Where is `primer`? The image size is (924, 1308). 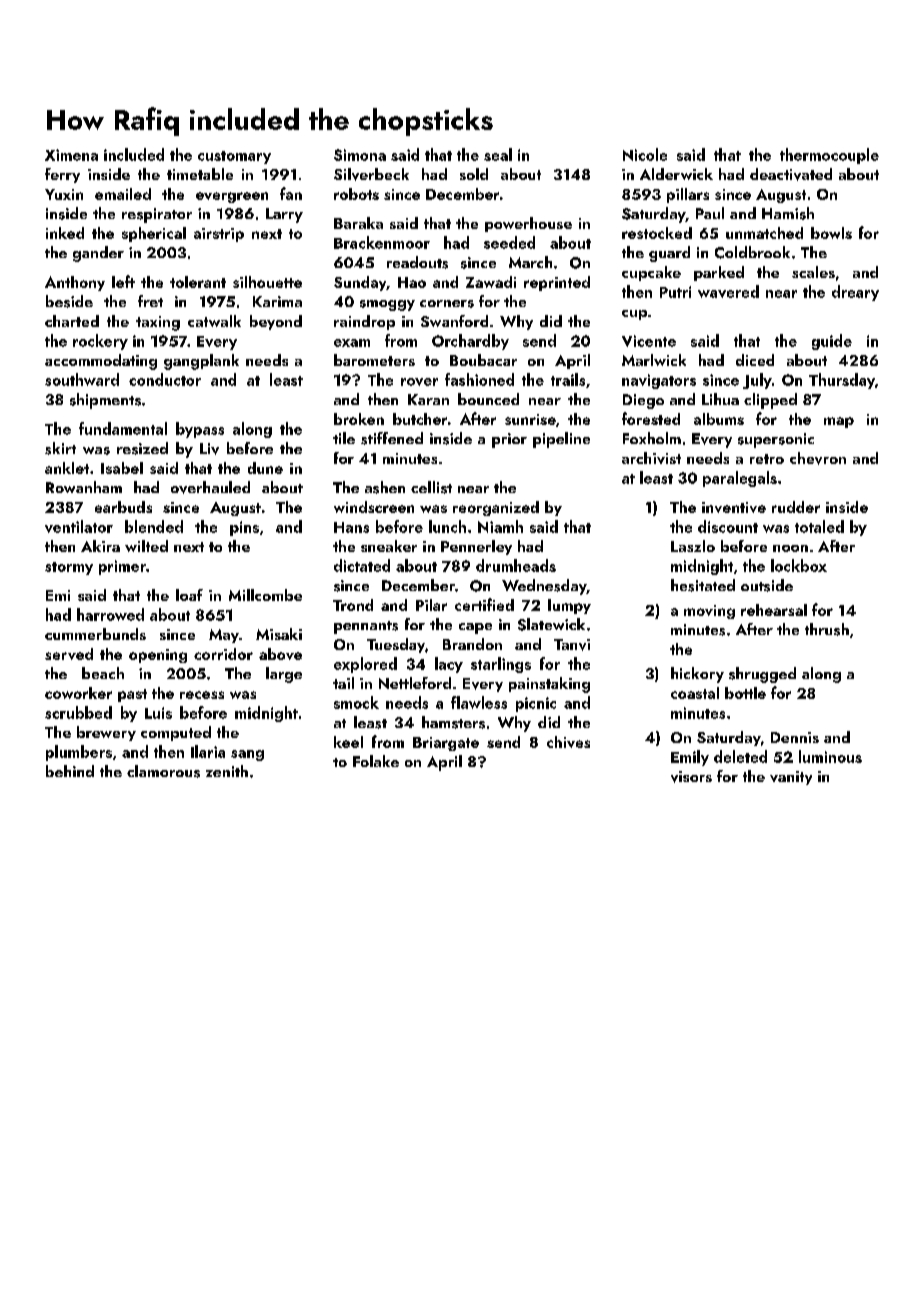
primer is located at coordinates (122, 567).
